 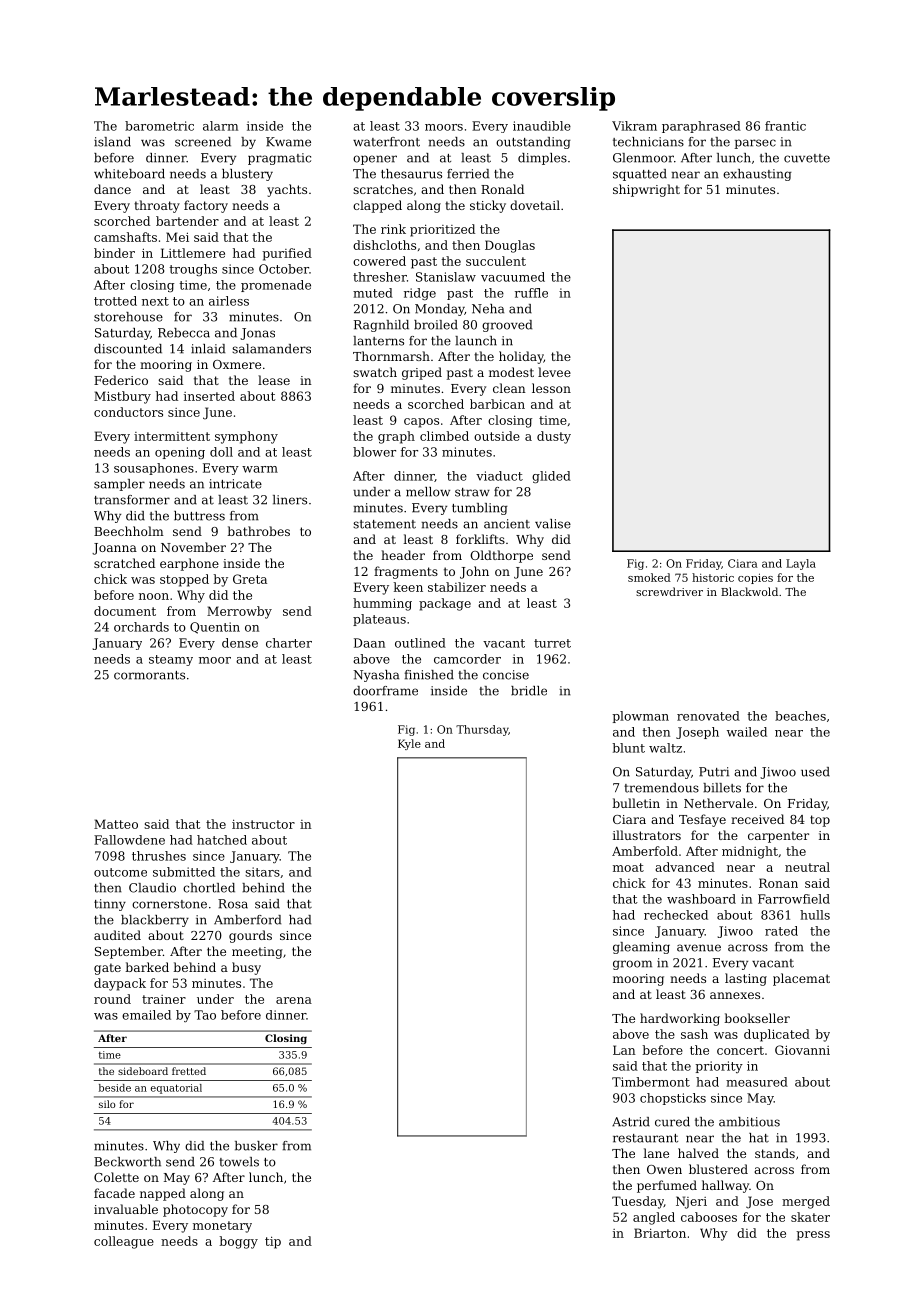 I want to click on press, so click(x=813, y=1236).
